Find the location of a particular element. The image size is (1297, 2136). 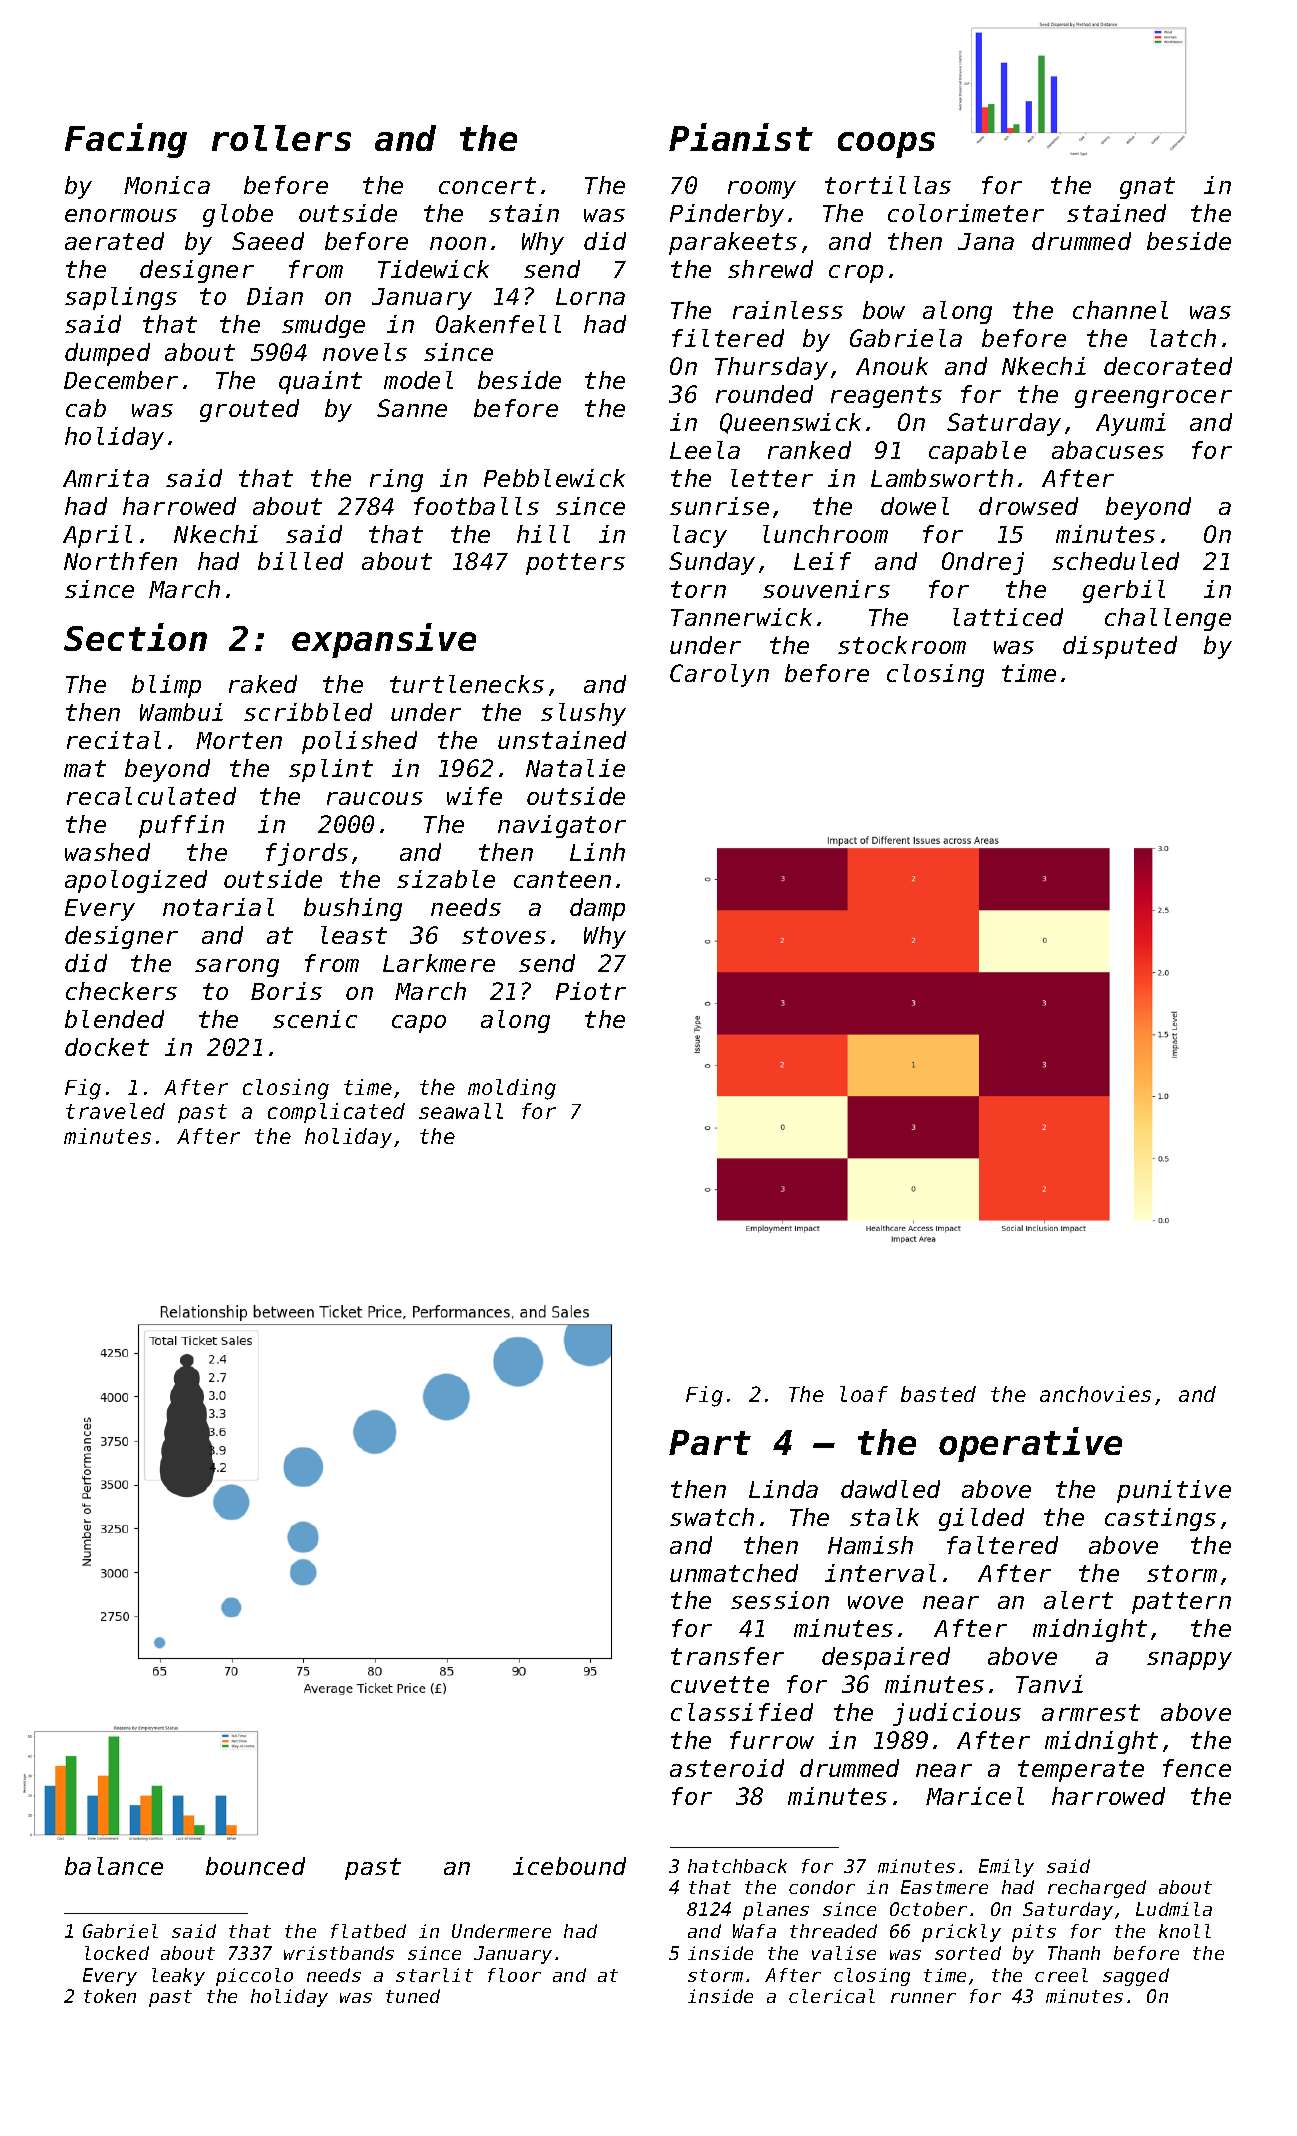

piccolo is located at coordinates (254, 1977).
